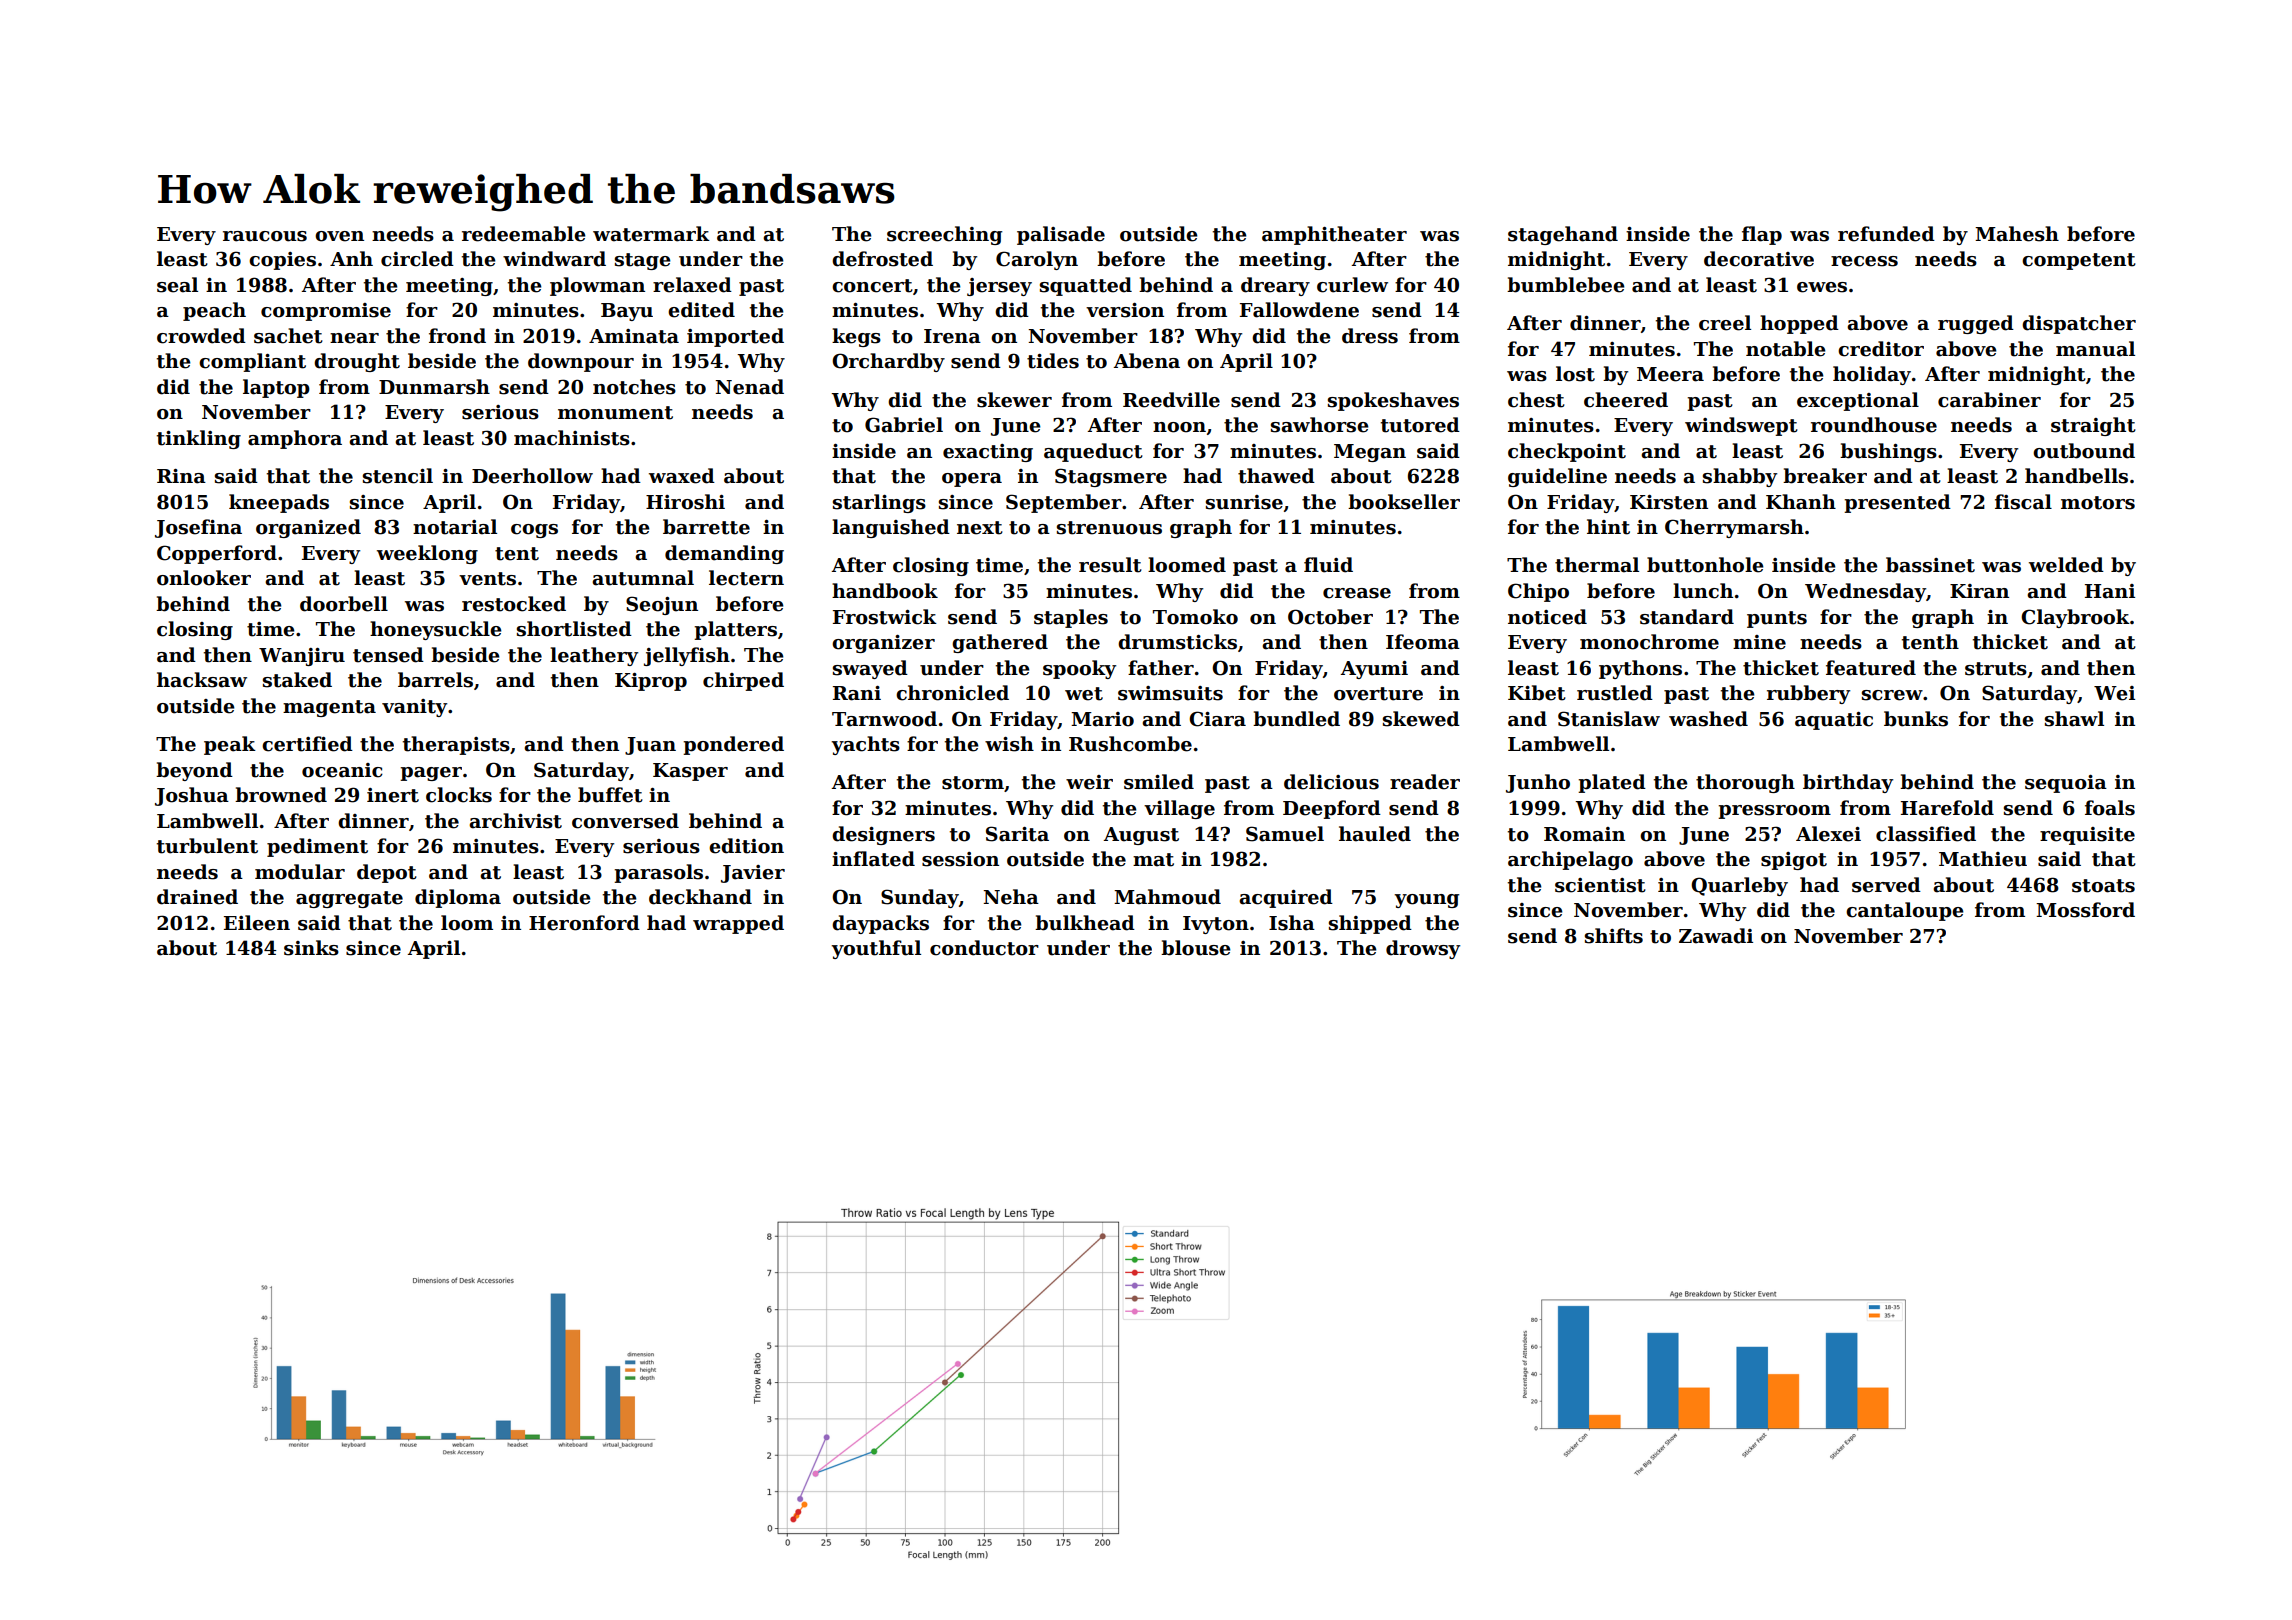 This document has width=2292, height=1620. What do you see at coordinates (885, 617) in the document?
I see `Frostwick` at bounding box center [885, 617].
